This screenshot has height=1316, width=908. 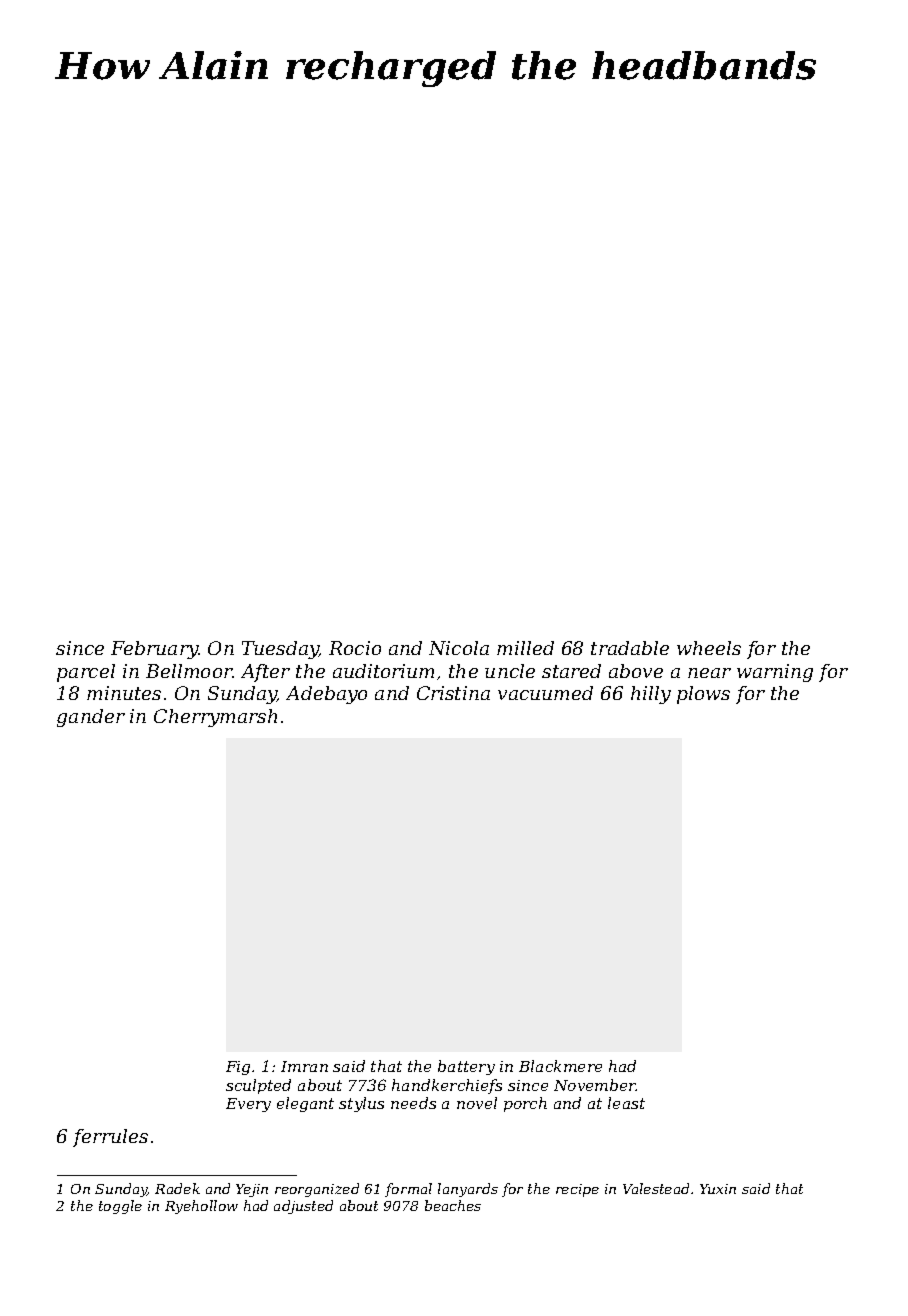 I want to click on Cristina, so click(x=453, y=693).
